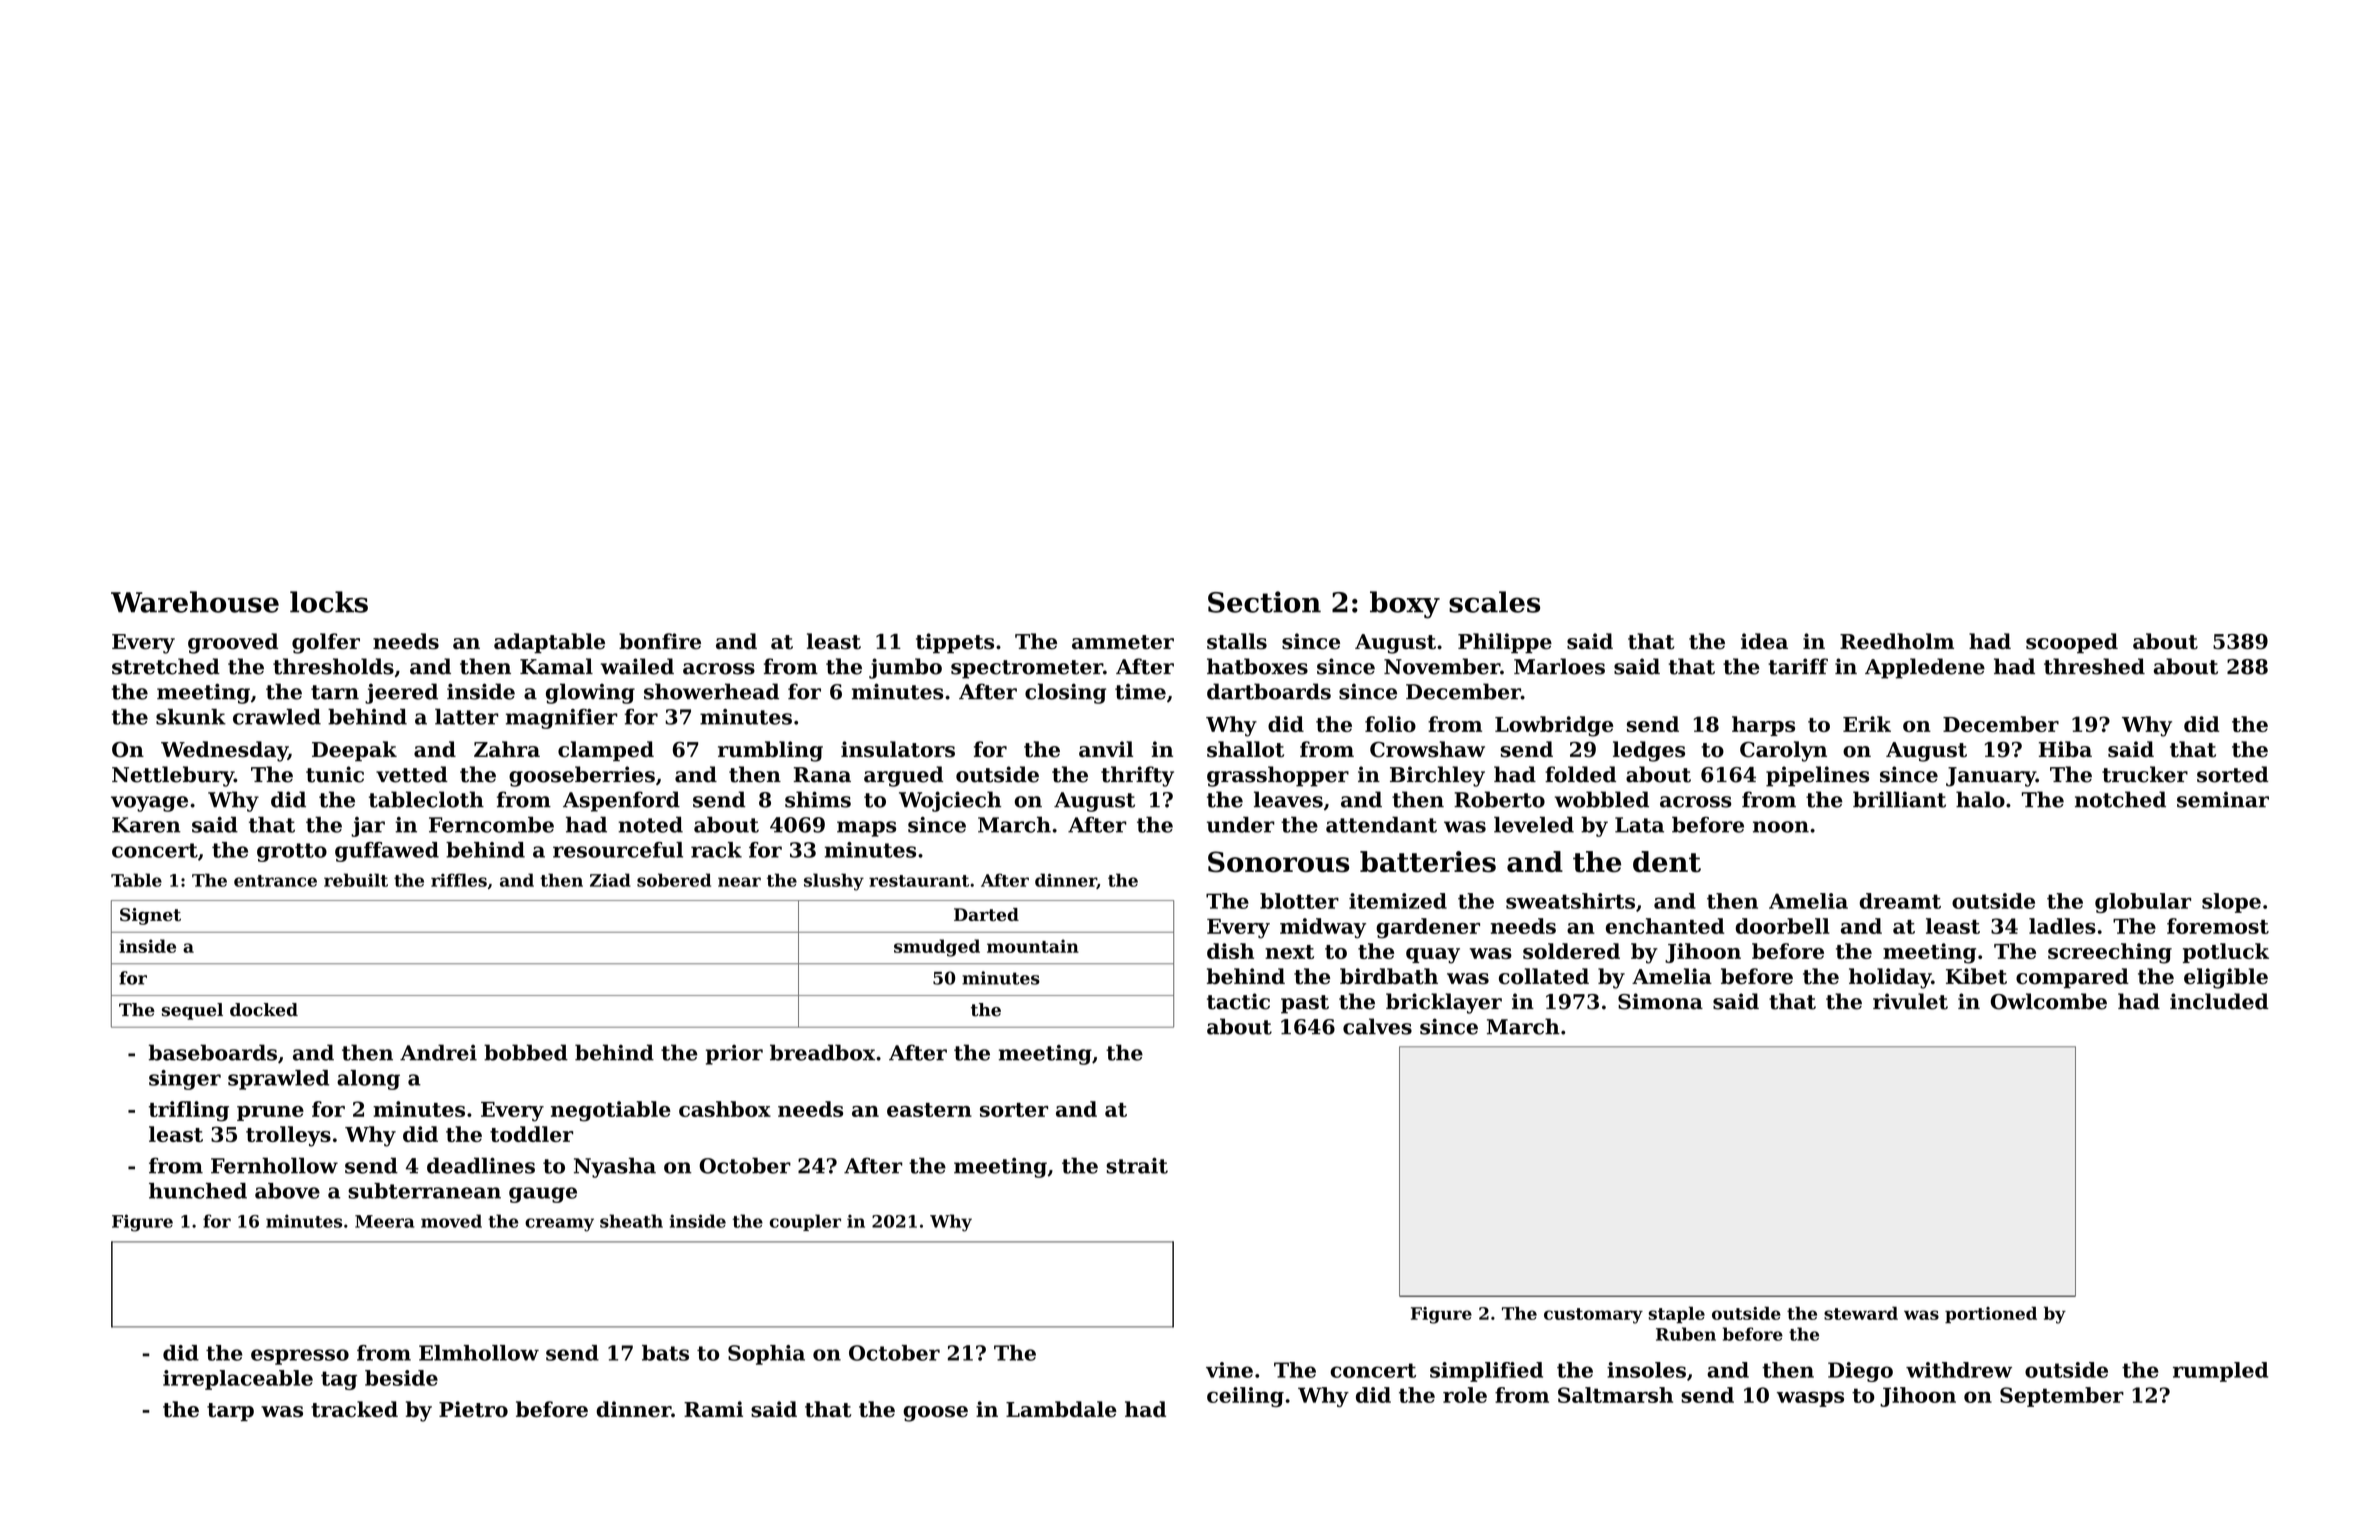 This page has width=2380, height=1540. I want to click on scooped, so click(2072, 643).
